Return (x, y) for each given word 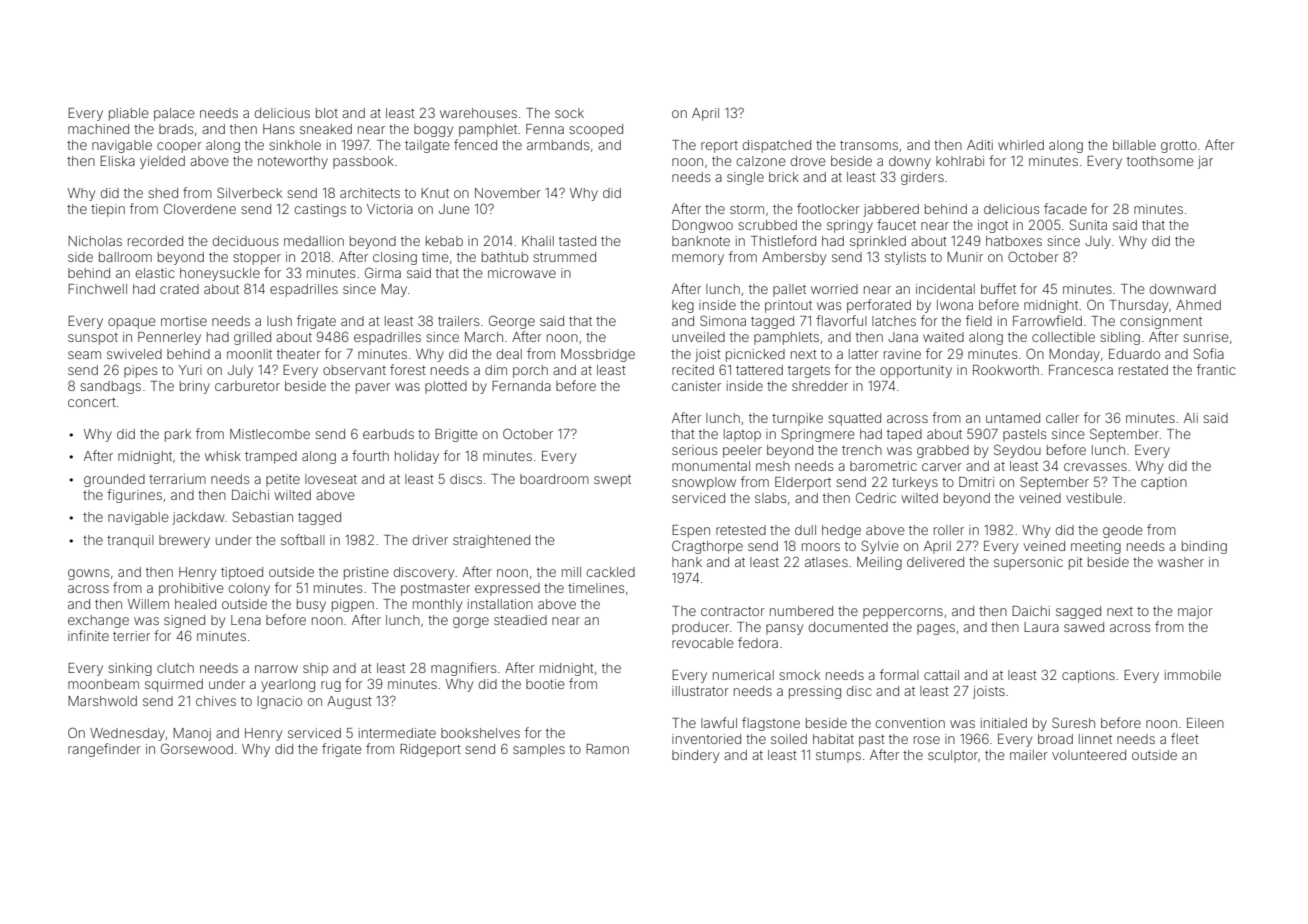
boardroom (554, 479)
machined (98, 129)
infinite (88, 635)
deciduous (245, 241)
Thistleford (783, 240)
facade (1065, 208)
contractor (733, 611)
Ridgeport (430, 750)
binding (1204, 547)
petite (283, 480)
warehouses (478, 113)
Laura (1041, 627)
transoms (869, 145)
